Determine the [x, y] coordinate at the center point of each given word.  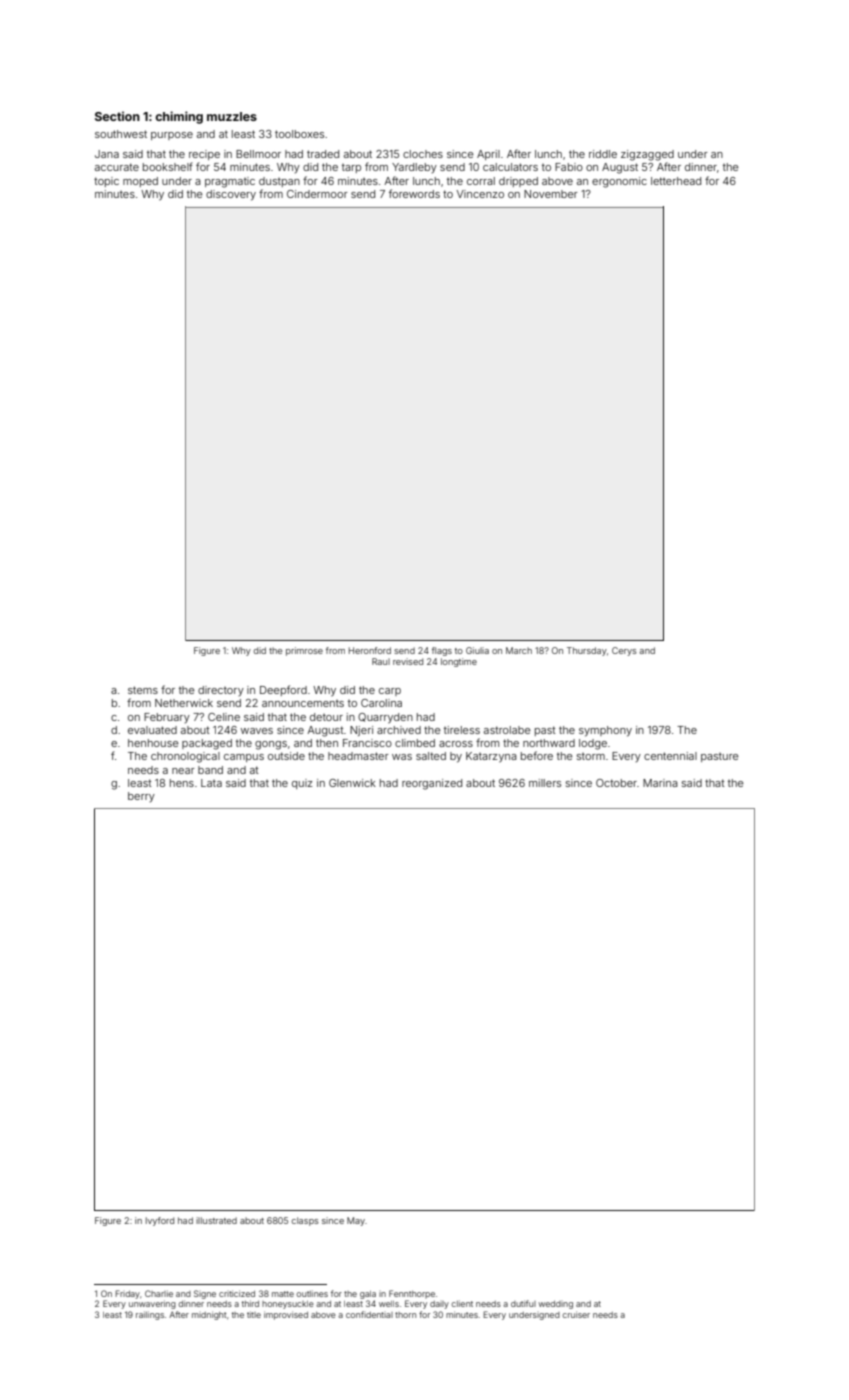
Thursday [587, 651]
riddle [603, 154]
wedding [556, 1305]
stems [143, 690]
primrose [304, 651]
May [356, 1221]
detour [326, 717]
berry [141, 797]
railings [150, 1315]
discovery [231, 195]
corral [481, 181]
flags [442, 651]
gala [368, 1295]
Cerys [624, 651]
